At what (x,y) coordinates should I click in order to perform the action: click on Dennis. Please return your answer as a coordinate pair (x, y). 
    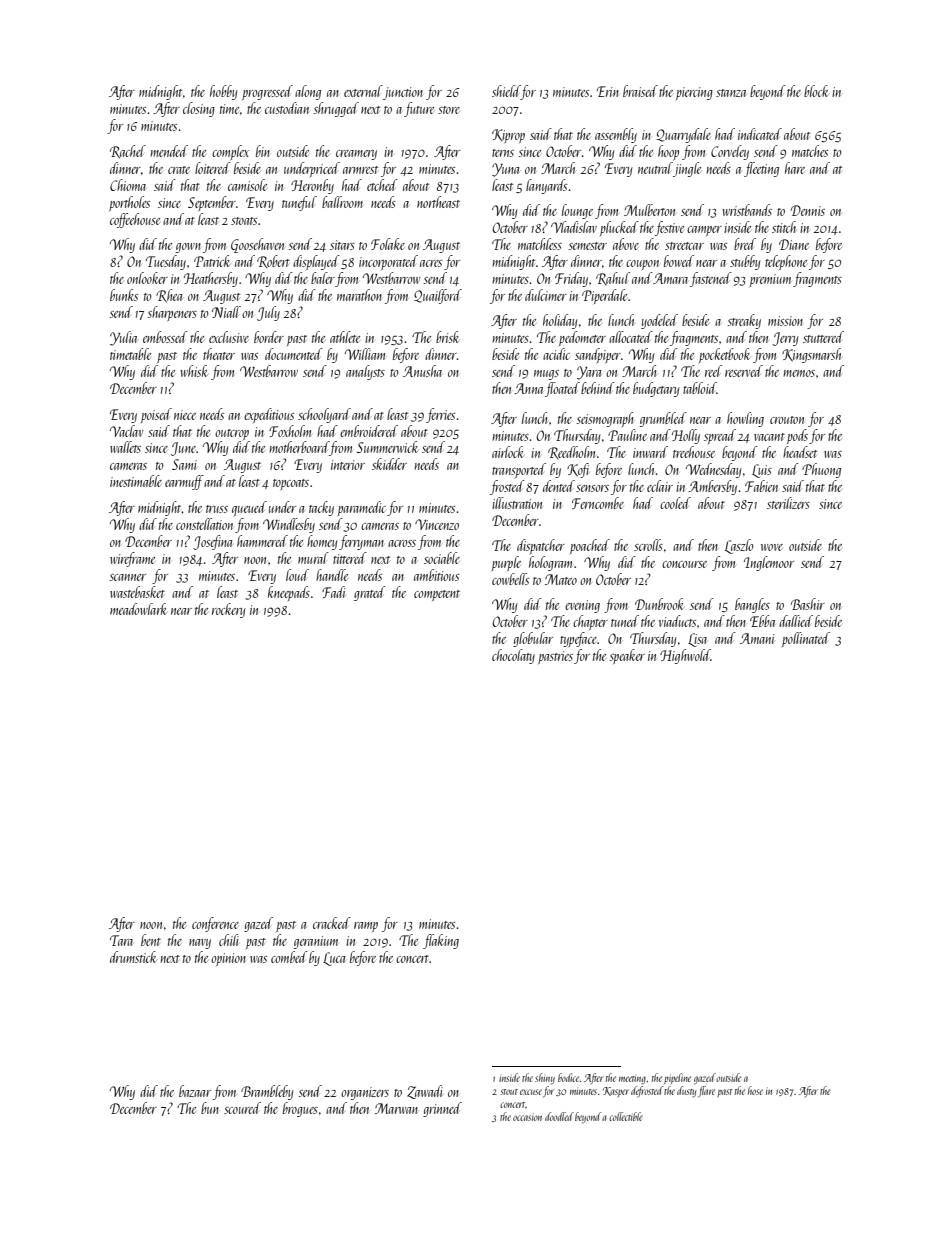
    Looking at the image, I should click on (808, 210).
